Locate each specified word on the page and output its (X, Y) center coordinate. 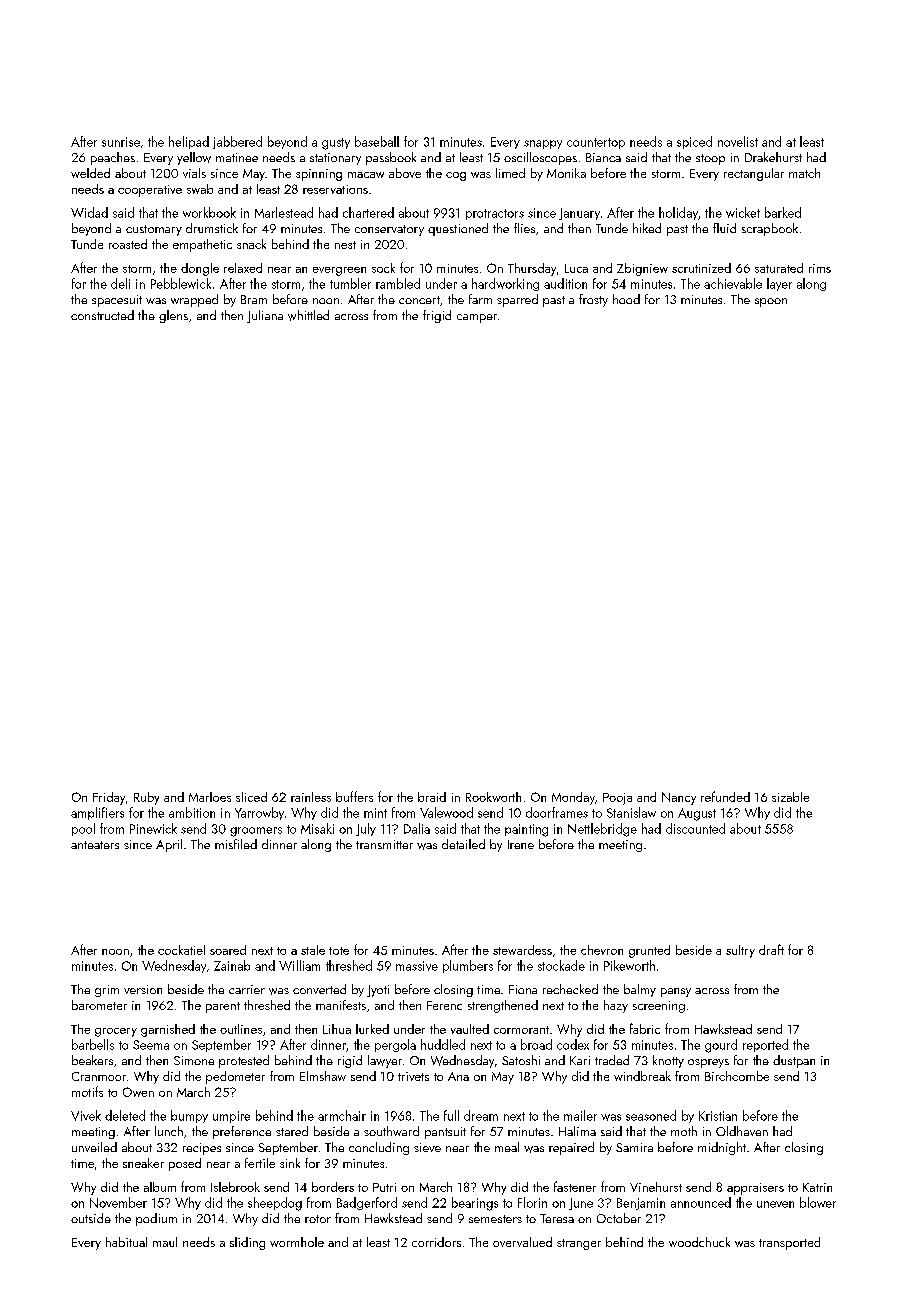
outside (91, 1218)
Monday (573, 798)
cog (456, 176)
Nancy (679, 798)
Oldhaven (742, 1131)
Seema (151, 1045)
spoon (771, 302)
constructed (102, 315)
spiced (694, 142)
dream (481, 1115)
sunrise (121, 142)
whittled (308, 315)
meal (507, 1147)
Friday (109, 798)
